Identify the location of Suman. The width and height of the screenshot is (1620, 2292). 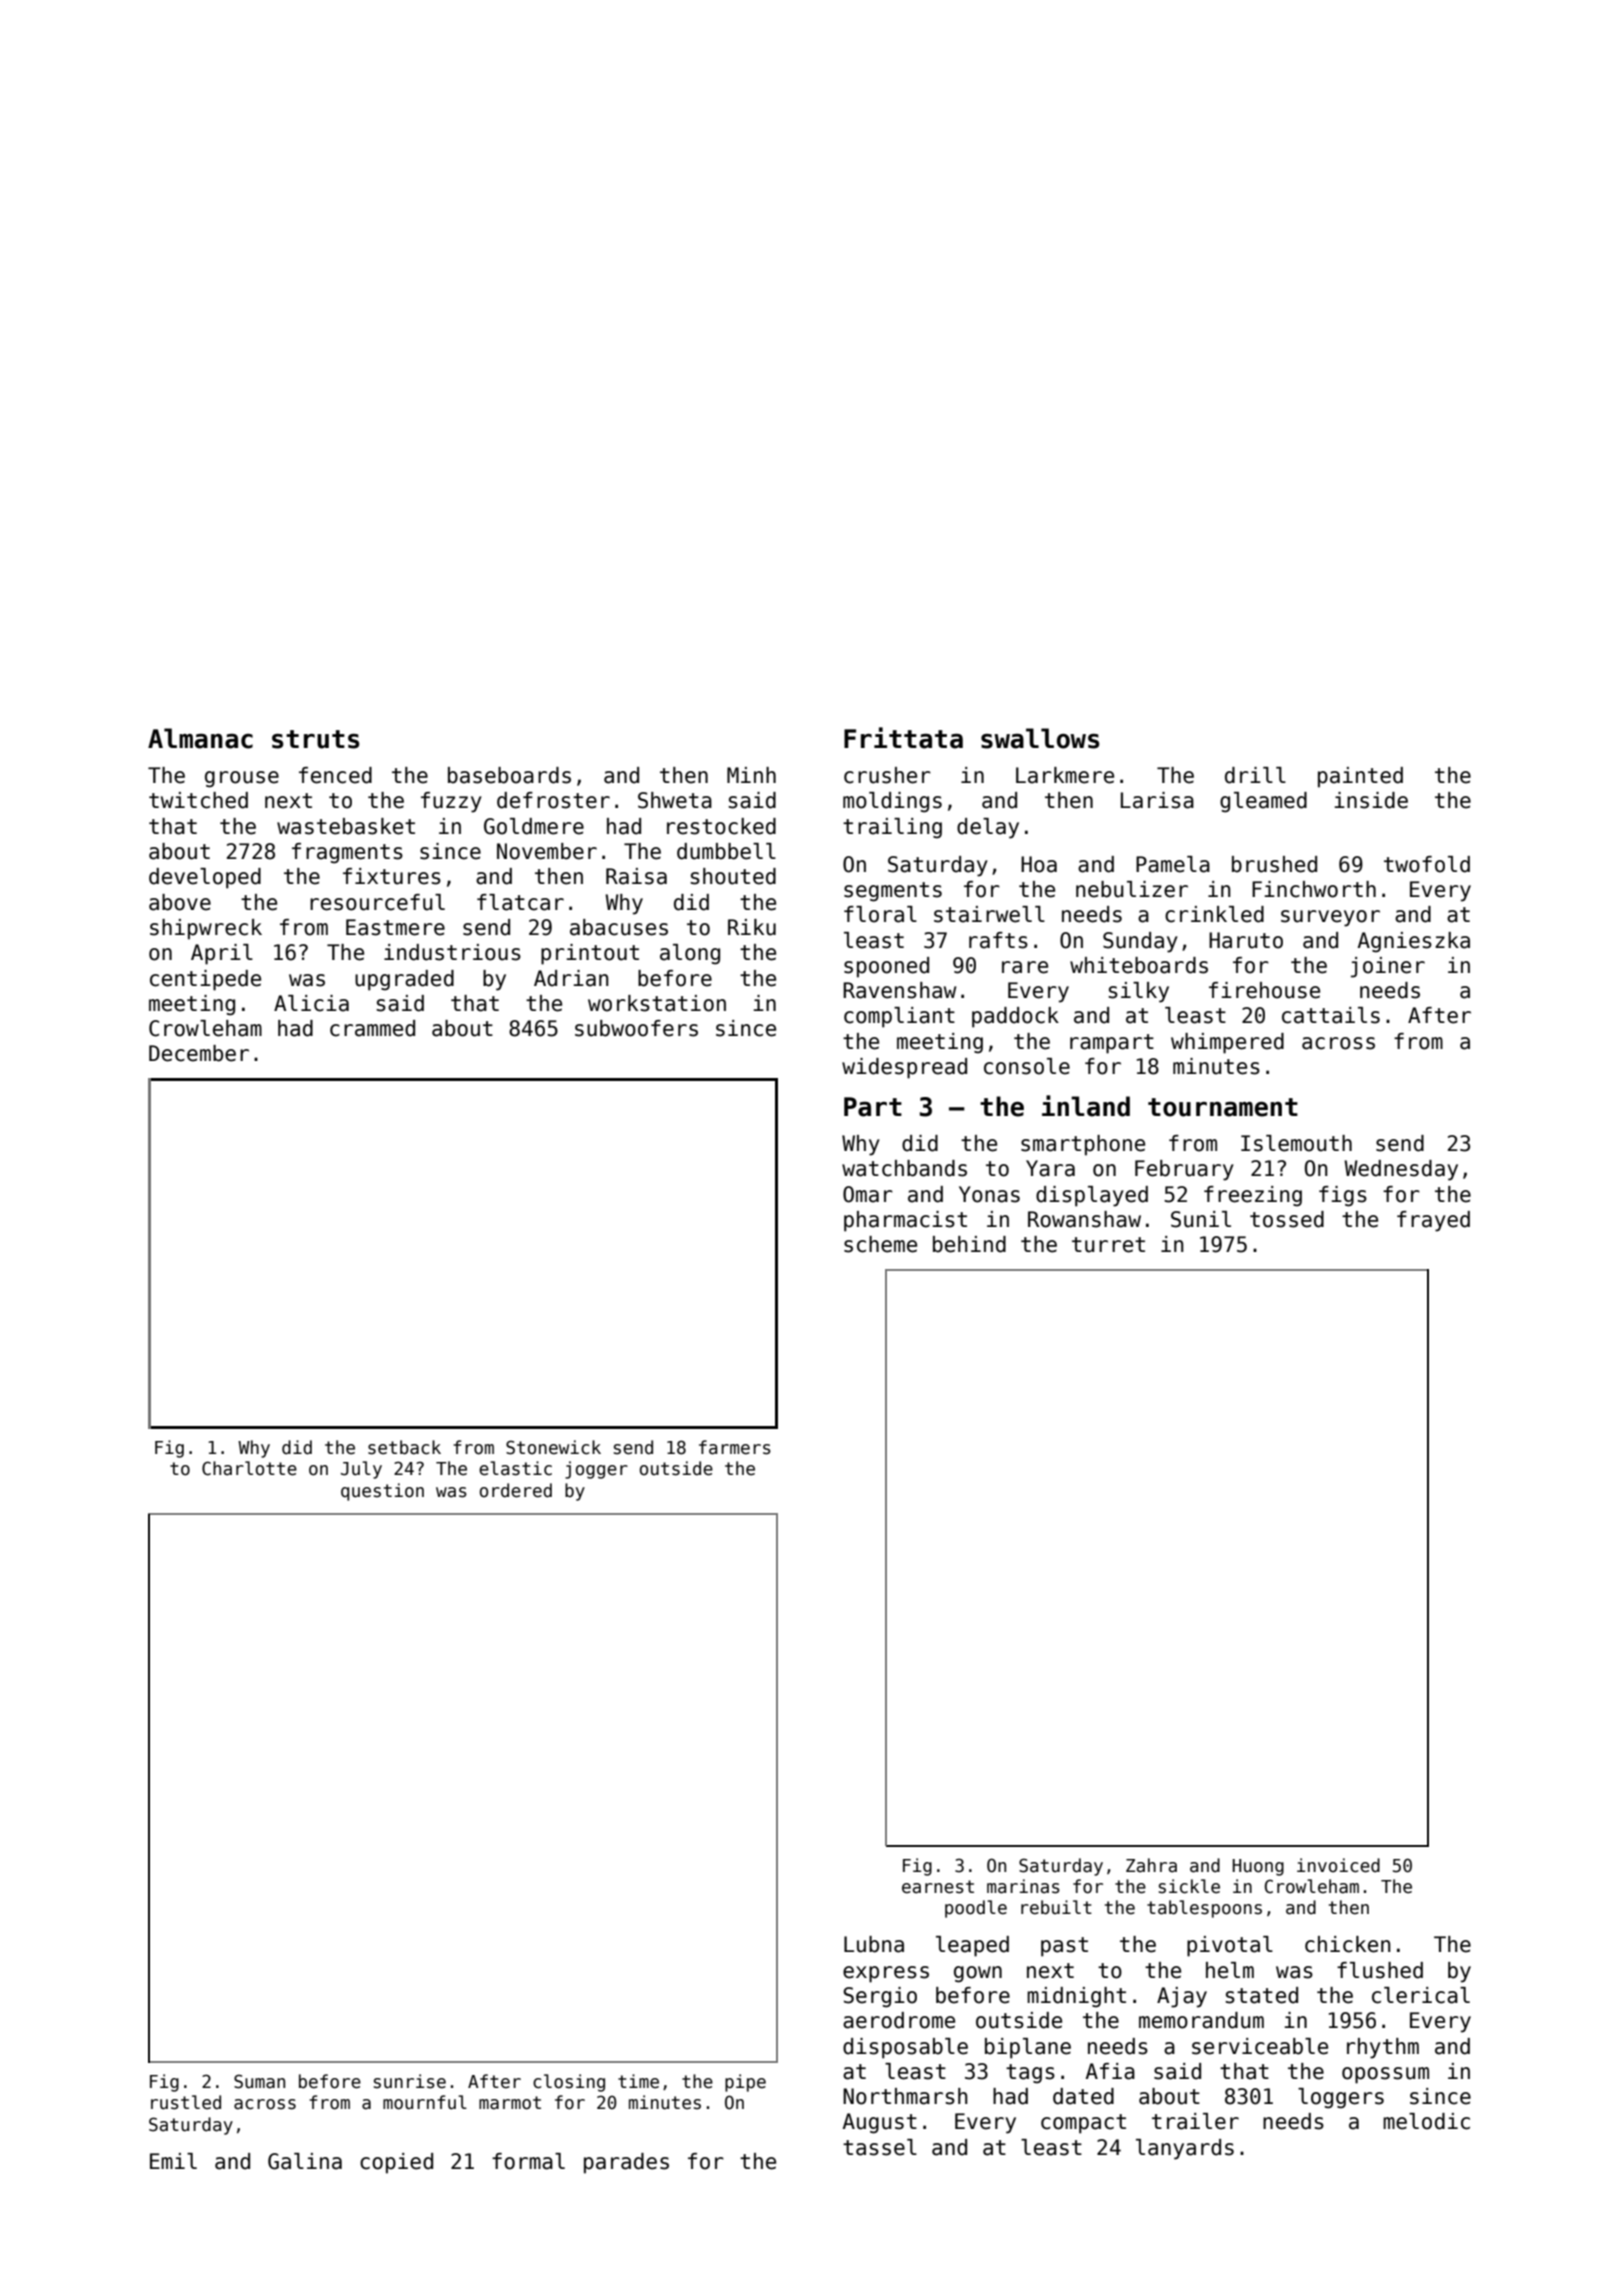
(259, 2081).
